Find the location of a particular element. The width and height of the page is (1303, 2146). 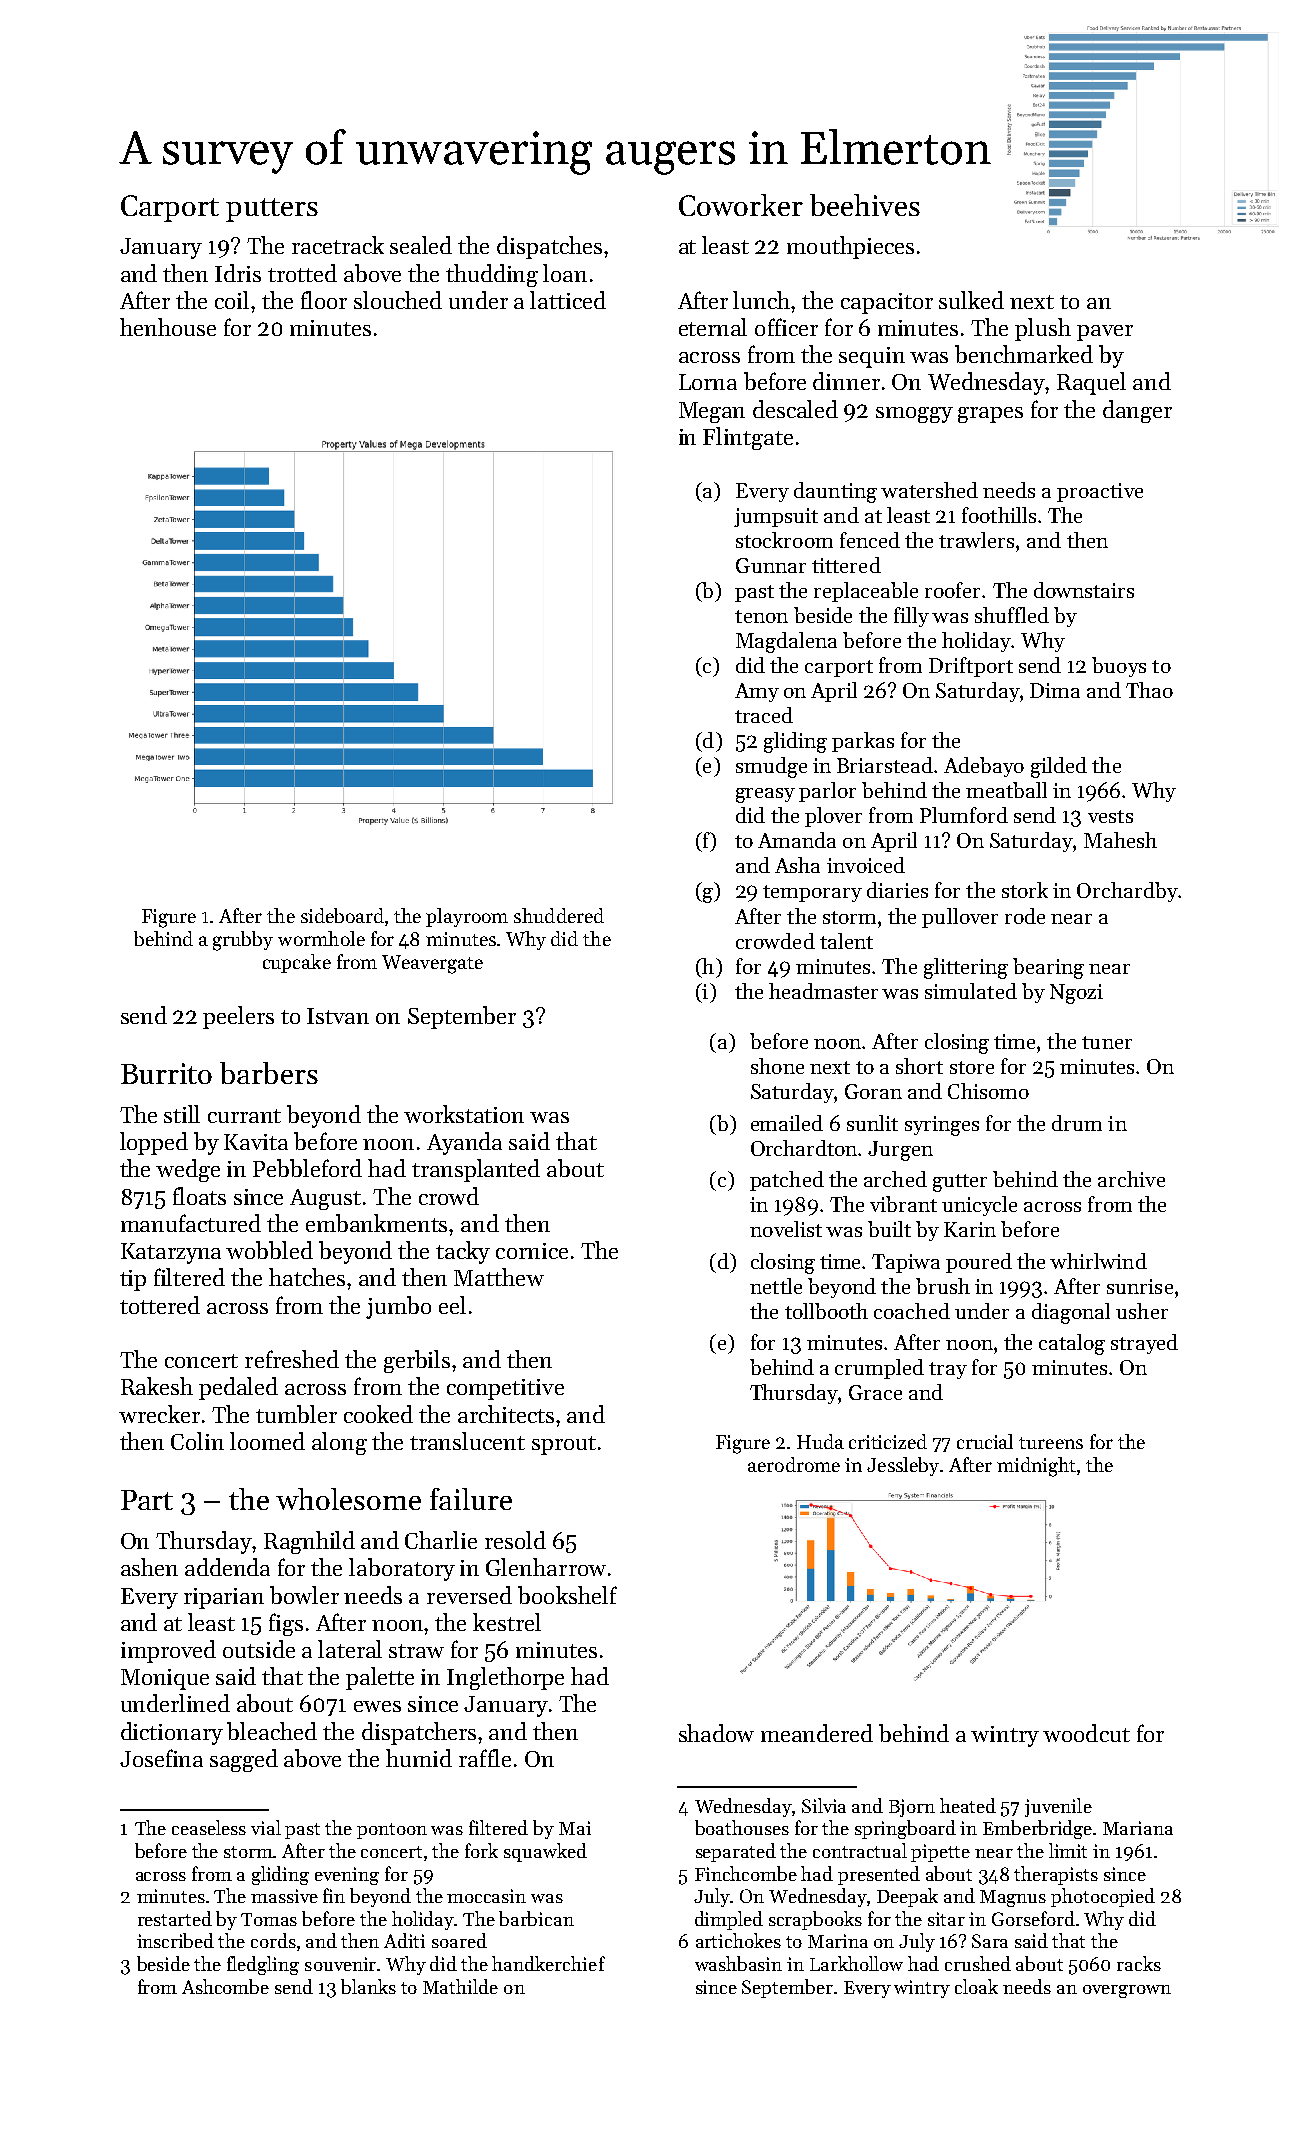

putters is located at coordinates (272, 210).
